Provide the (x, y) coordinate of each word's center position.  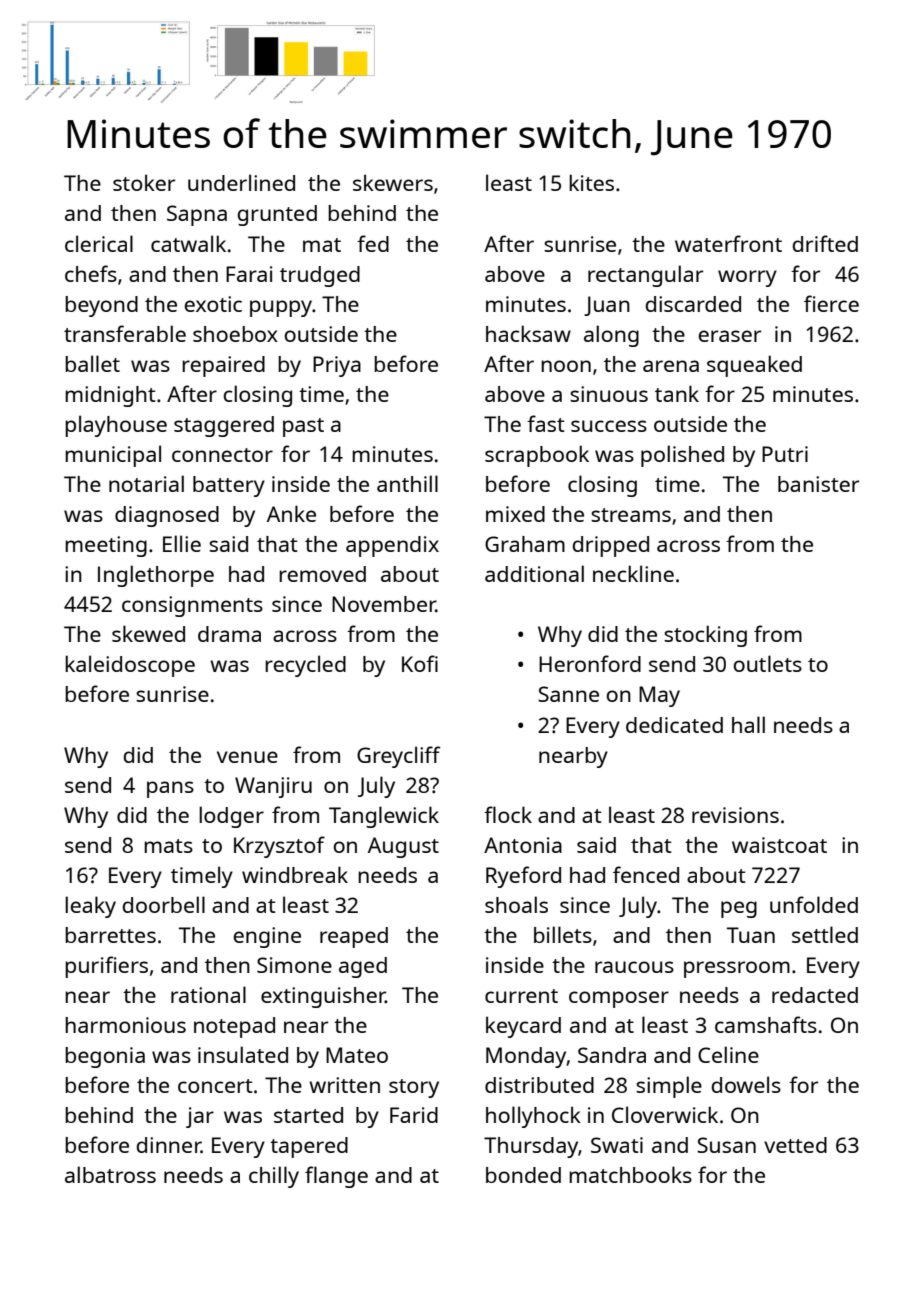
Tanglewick (384, 817)
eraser (730, 336)
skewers (393, 182)
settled (825, 934)
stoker (144, 182)
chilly (274, 1177)
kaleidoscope (130, 666)
